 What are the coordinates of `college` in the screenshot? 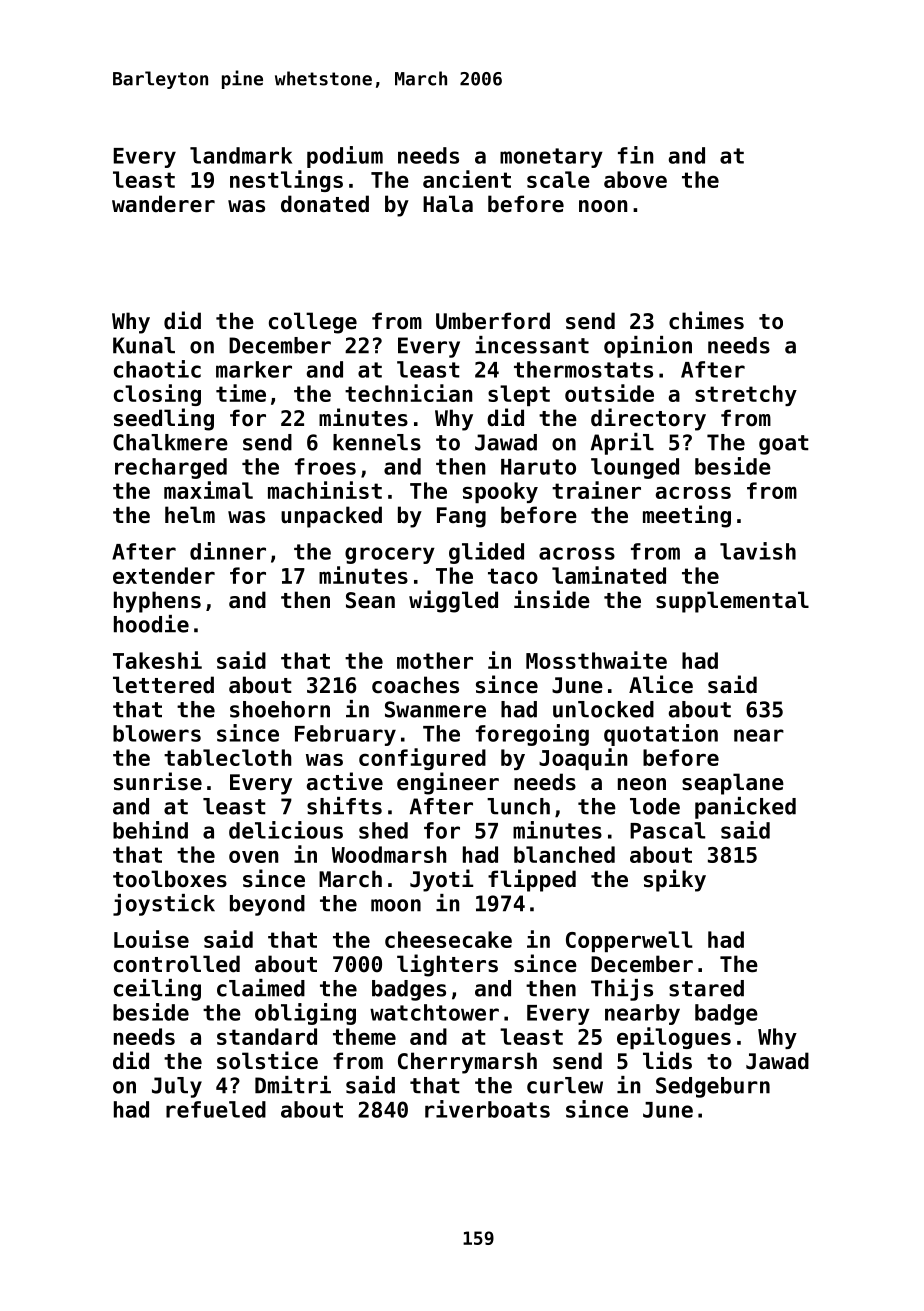 It's located at (313, 323).
